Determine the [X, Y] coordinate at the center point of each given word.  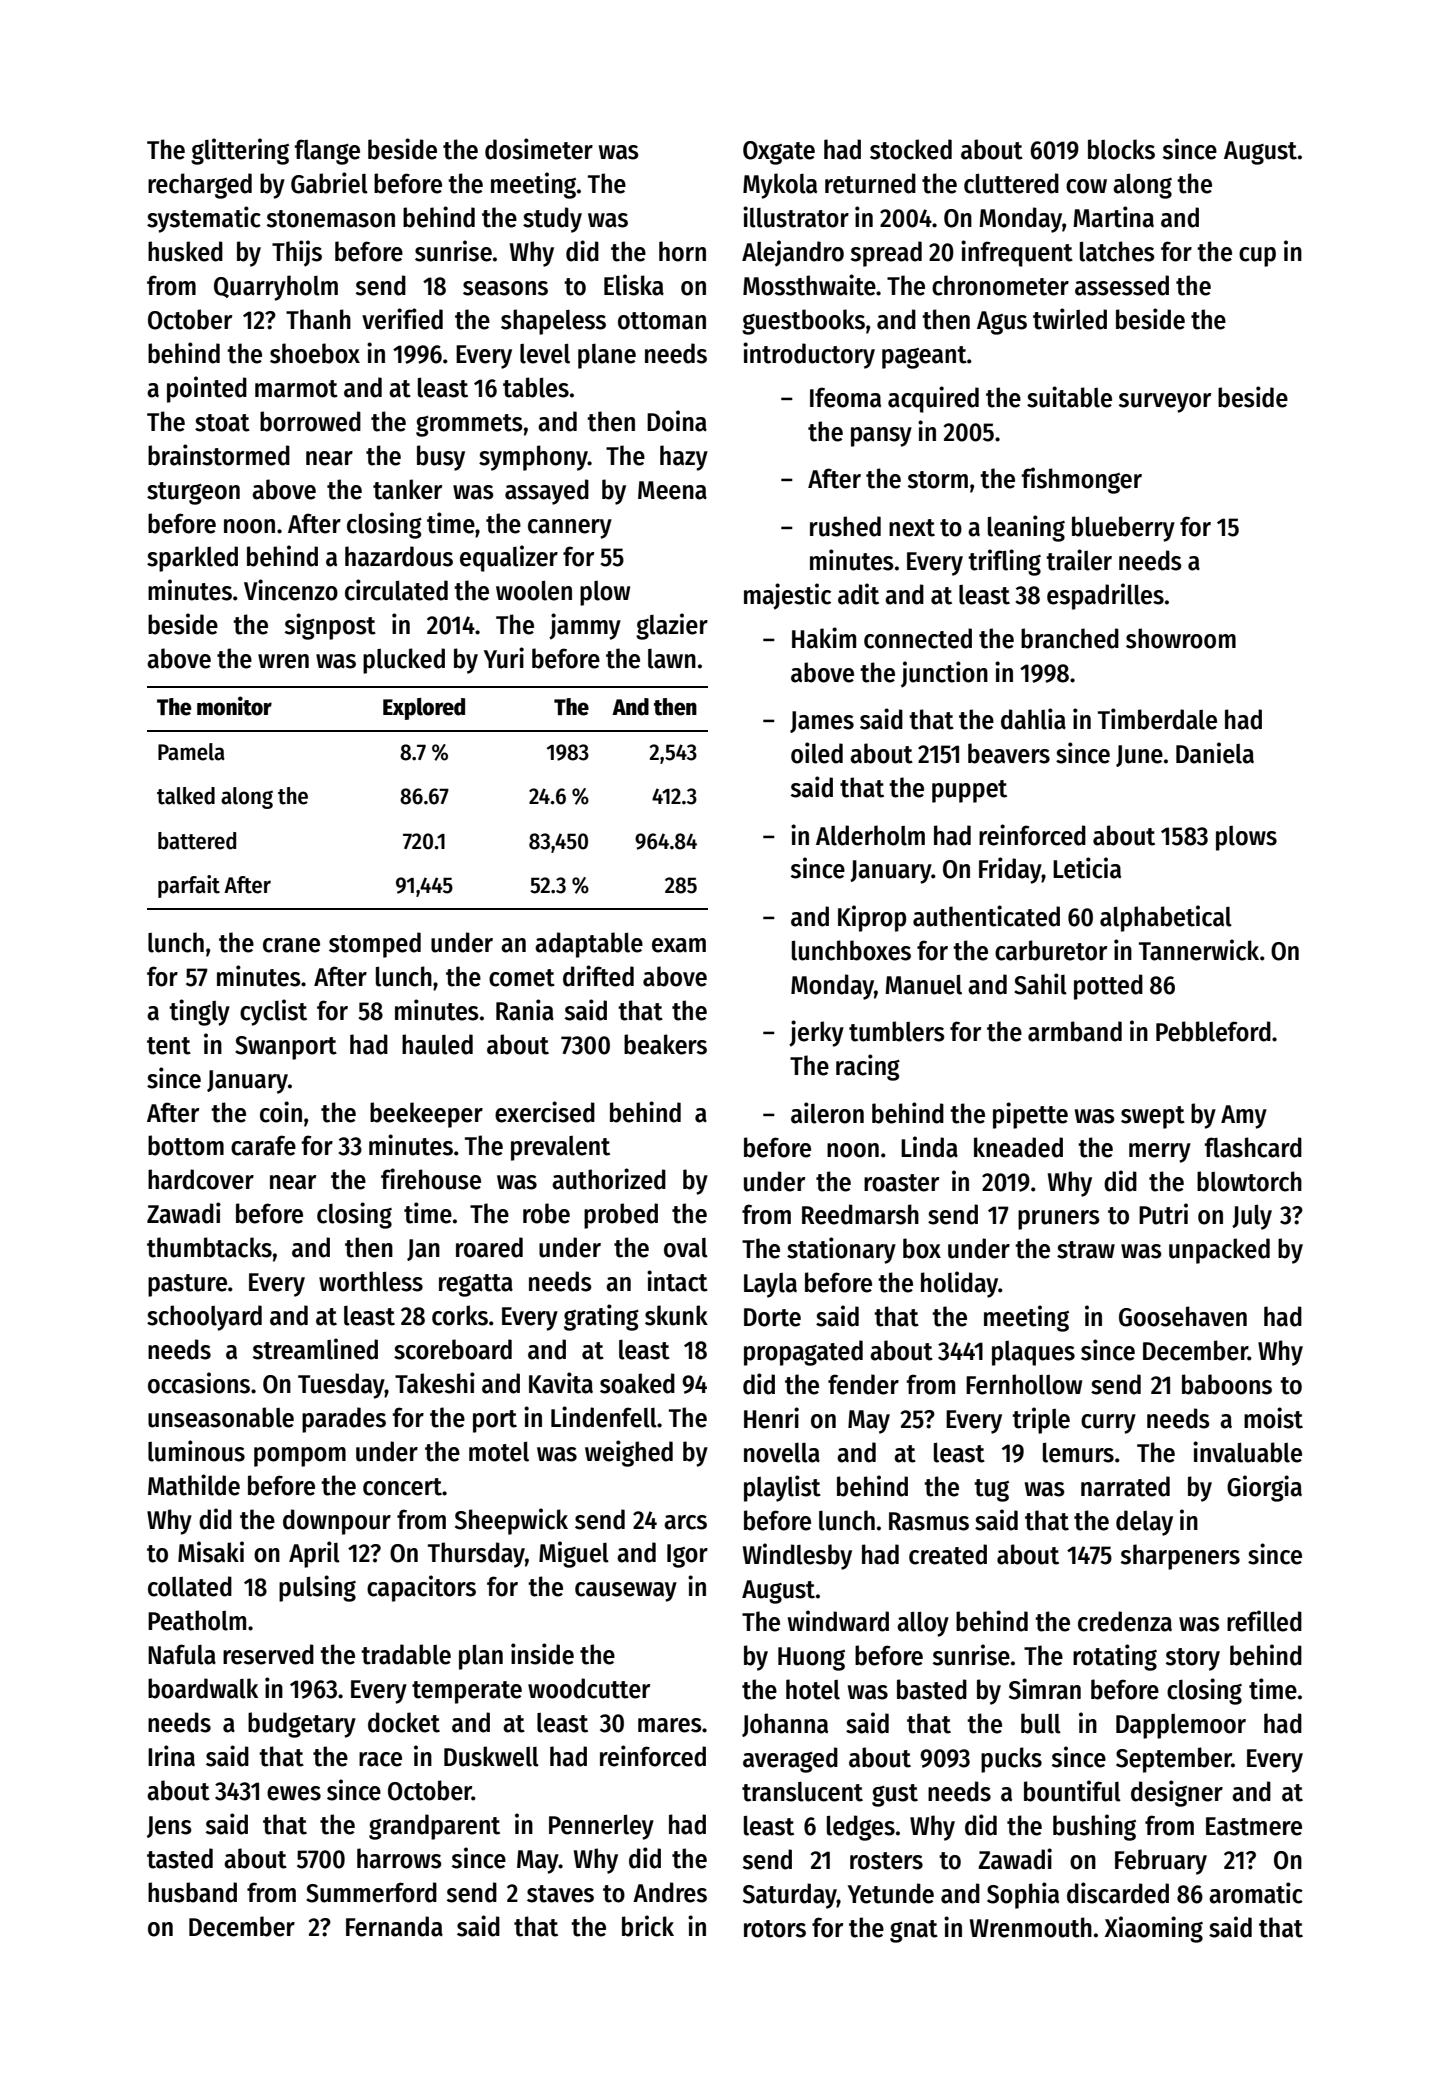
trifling [1004, 562]
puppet [969, 791]
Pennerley [601, 1827]
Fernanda [394, 1926]
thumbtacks [209, 1247]
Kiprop [872, 918]
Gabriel [329, 183]
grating [601, 1317]
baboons [1227, 1384]
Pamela [191, 752]
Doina [677, 421]
